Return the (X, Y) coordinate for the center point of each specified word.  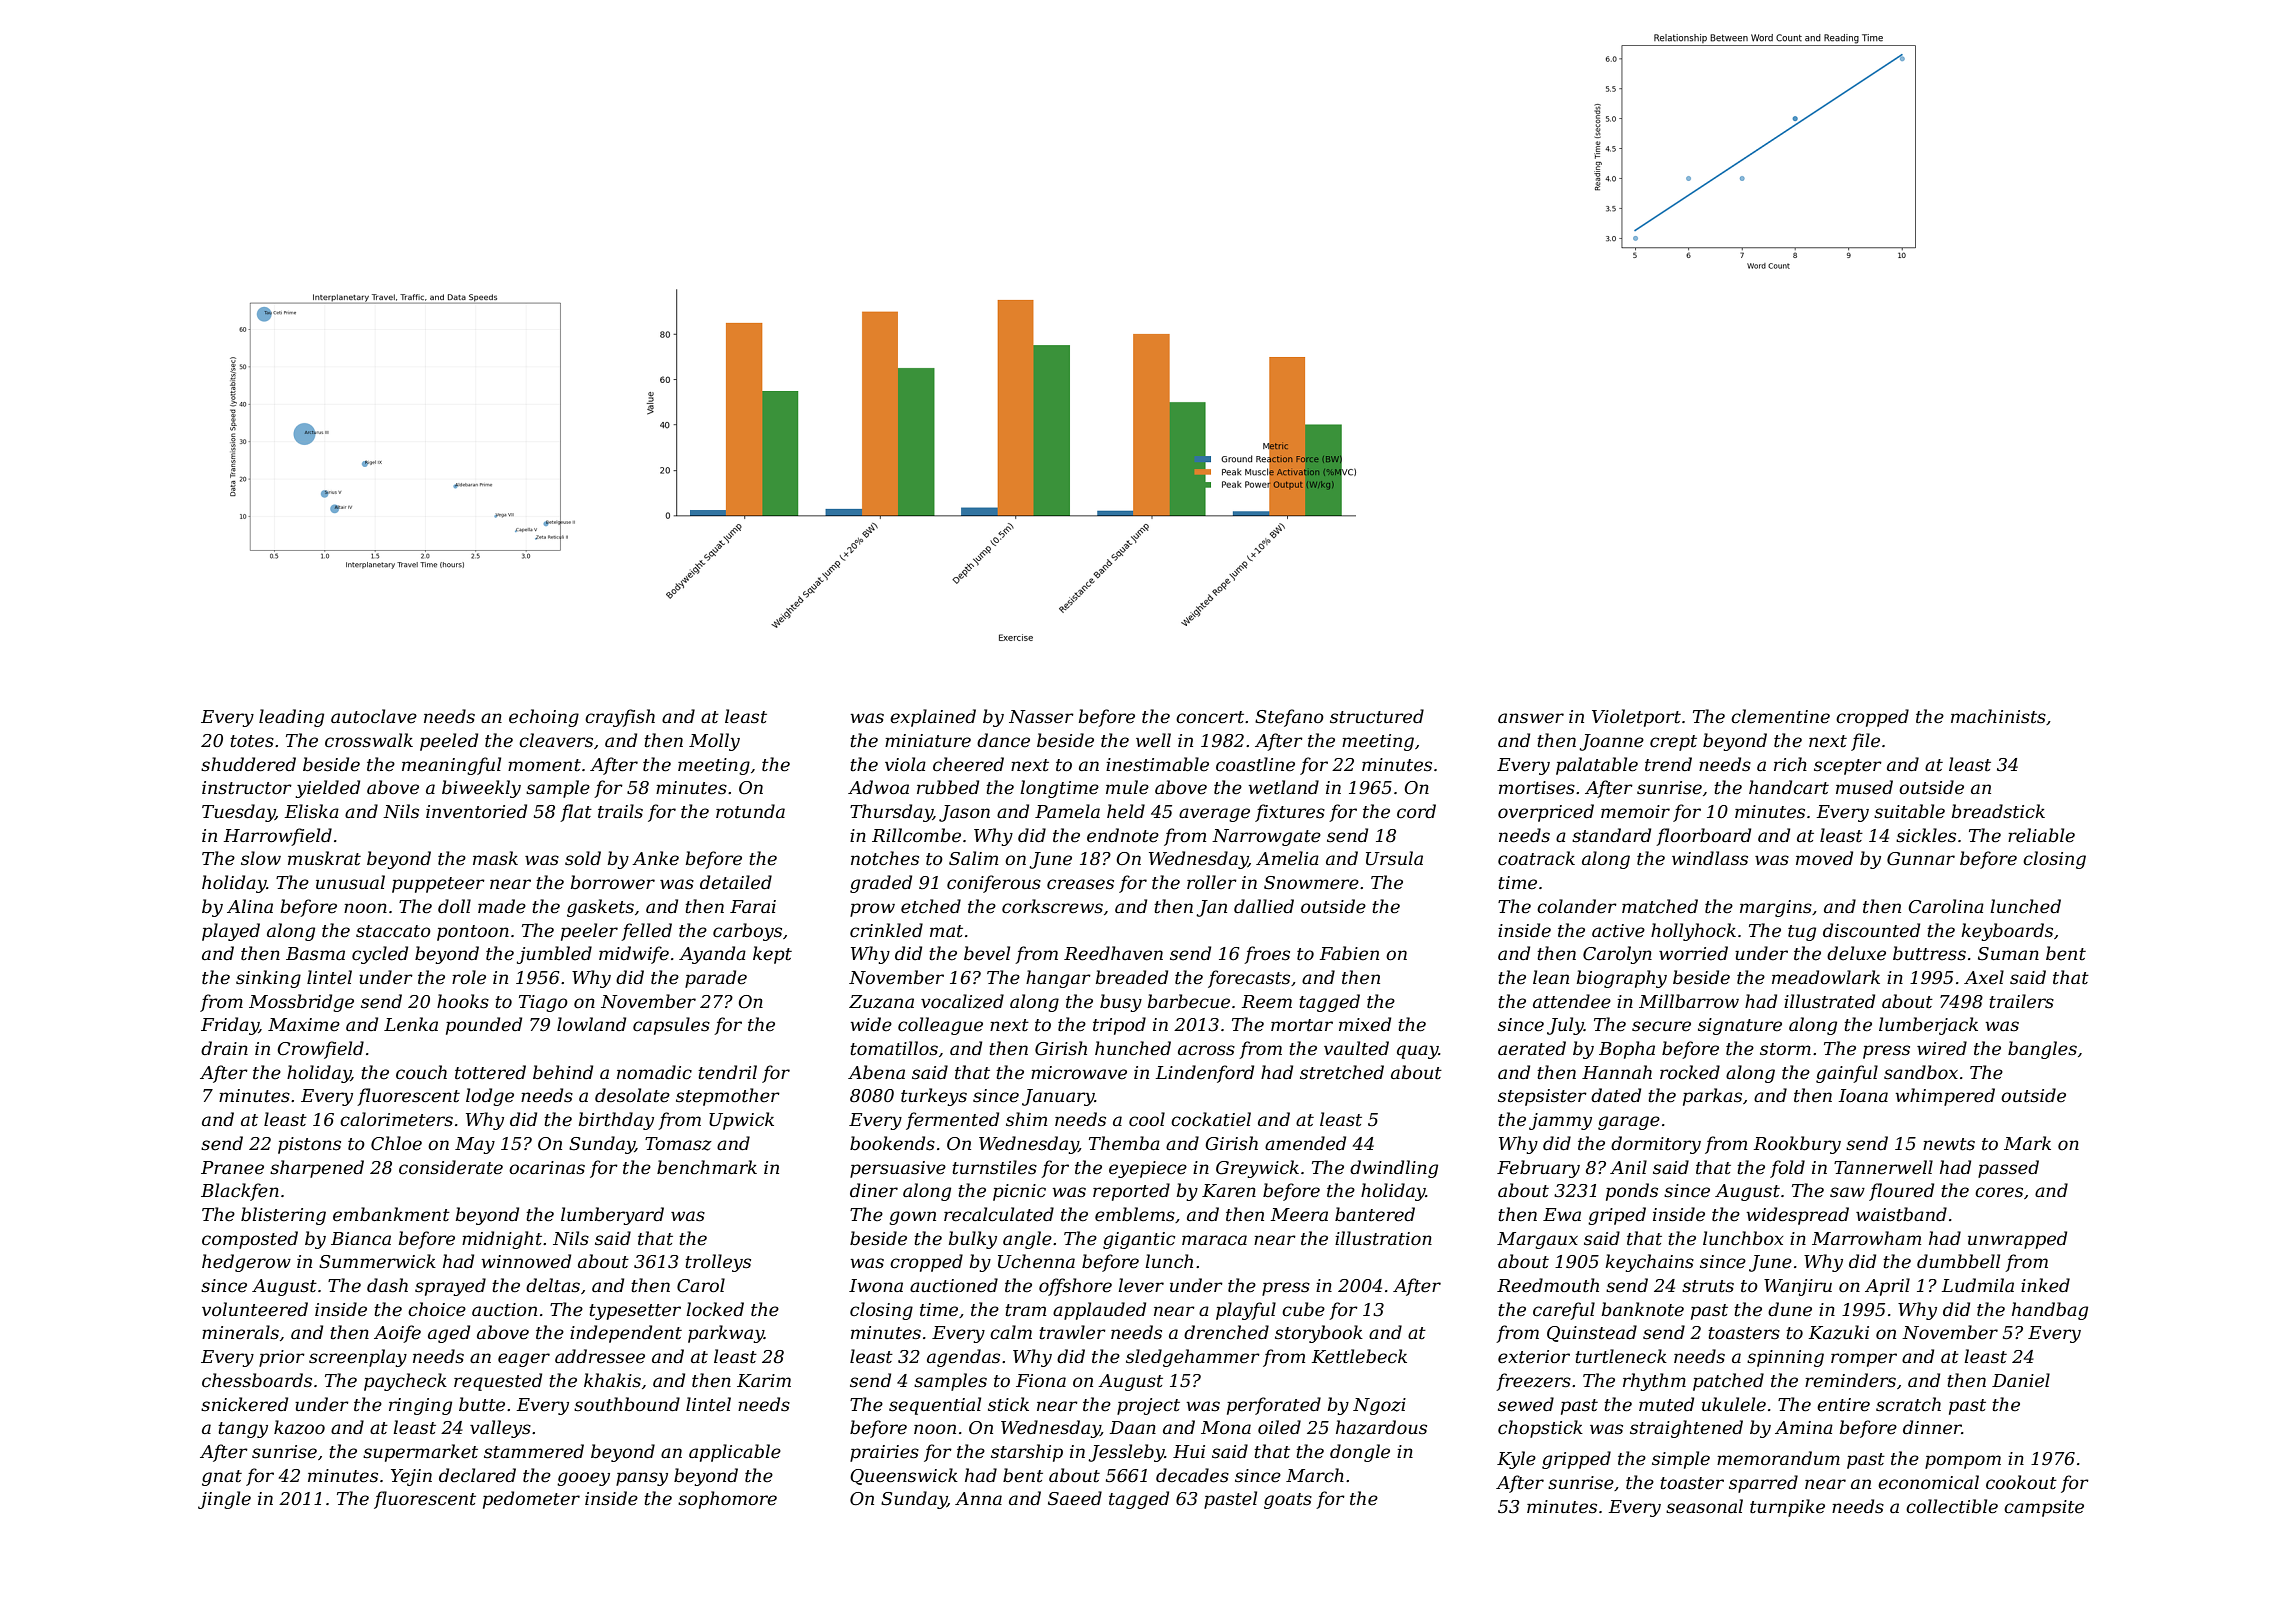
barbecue (1189, 1001)
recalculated (999, 1214)
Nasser (1041, 717)
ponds (1632, 1192)
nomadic (654, 1072)
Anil (1628, 1167)
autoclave (374, 716)
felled (646, 932)
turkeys (934, 1097)
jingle (224, 1500)
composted (250, 1240)
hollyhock (1693, 932)
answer (1531, 718)
